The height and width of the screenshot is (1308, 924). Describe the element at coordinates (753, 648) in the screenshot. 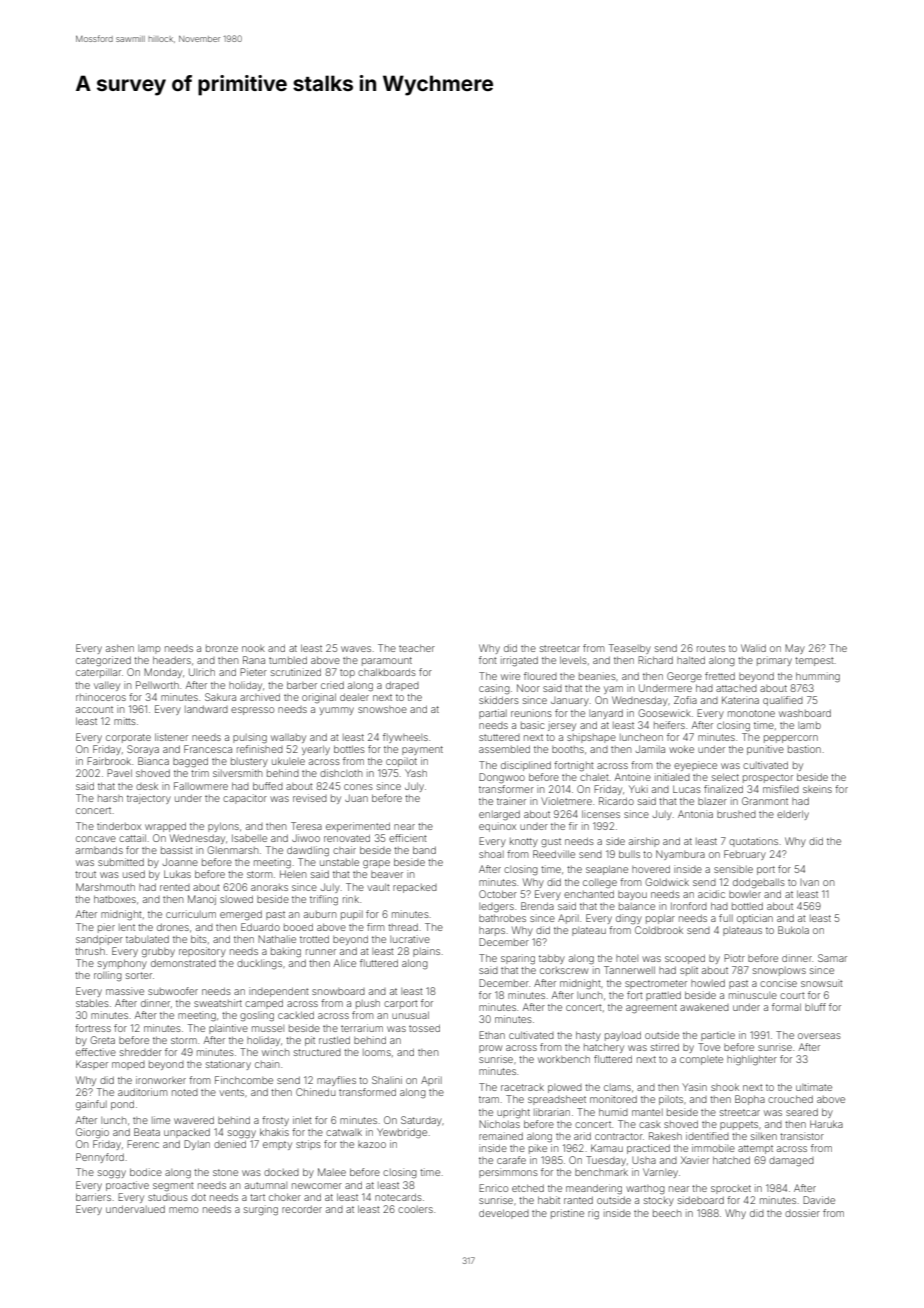

I see `Walid` at that location.
